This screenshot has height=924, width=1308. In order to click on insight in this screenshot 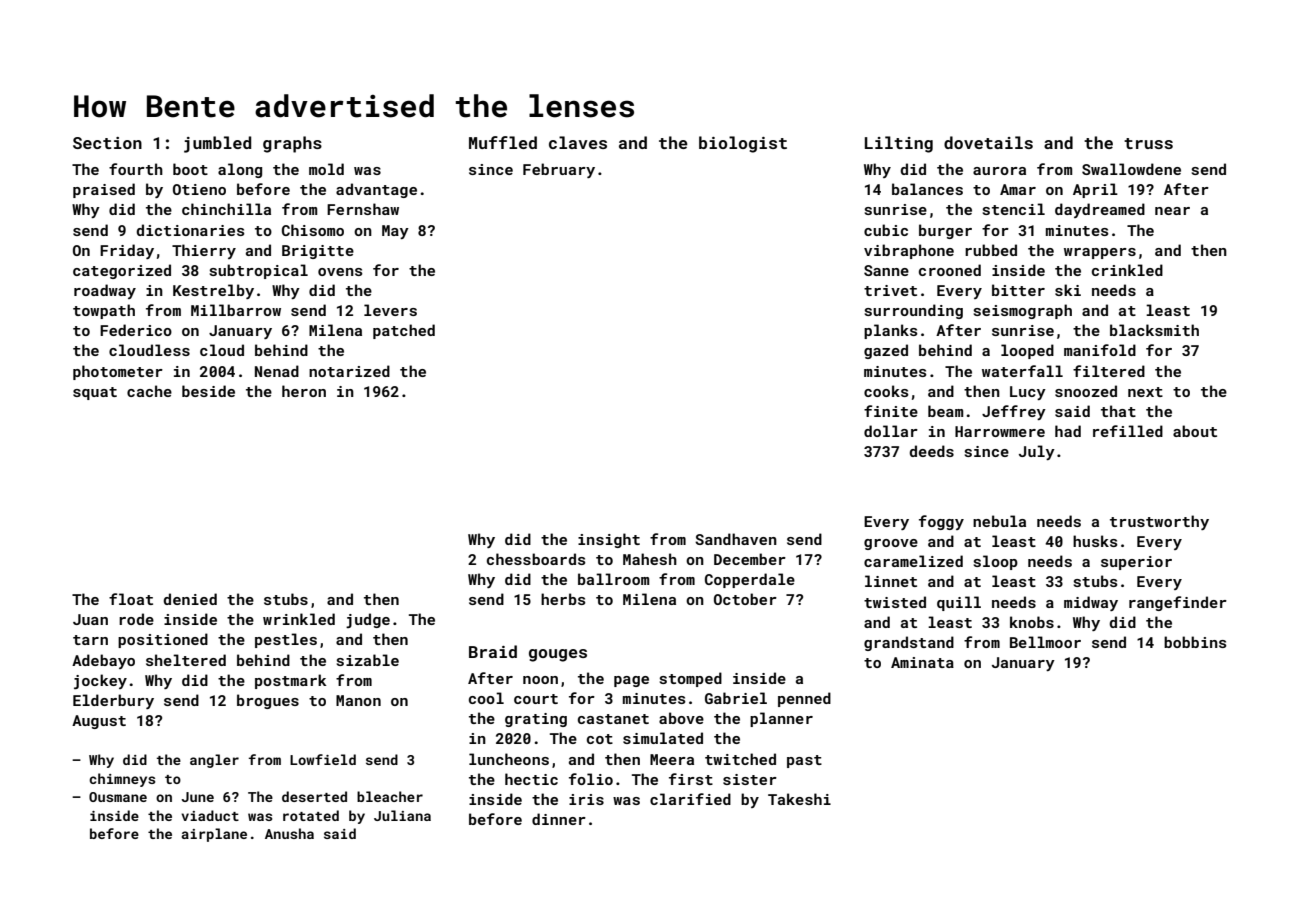, I will do `click(609, 540)`.
